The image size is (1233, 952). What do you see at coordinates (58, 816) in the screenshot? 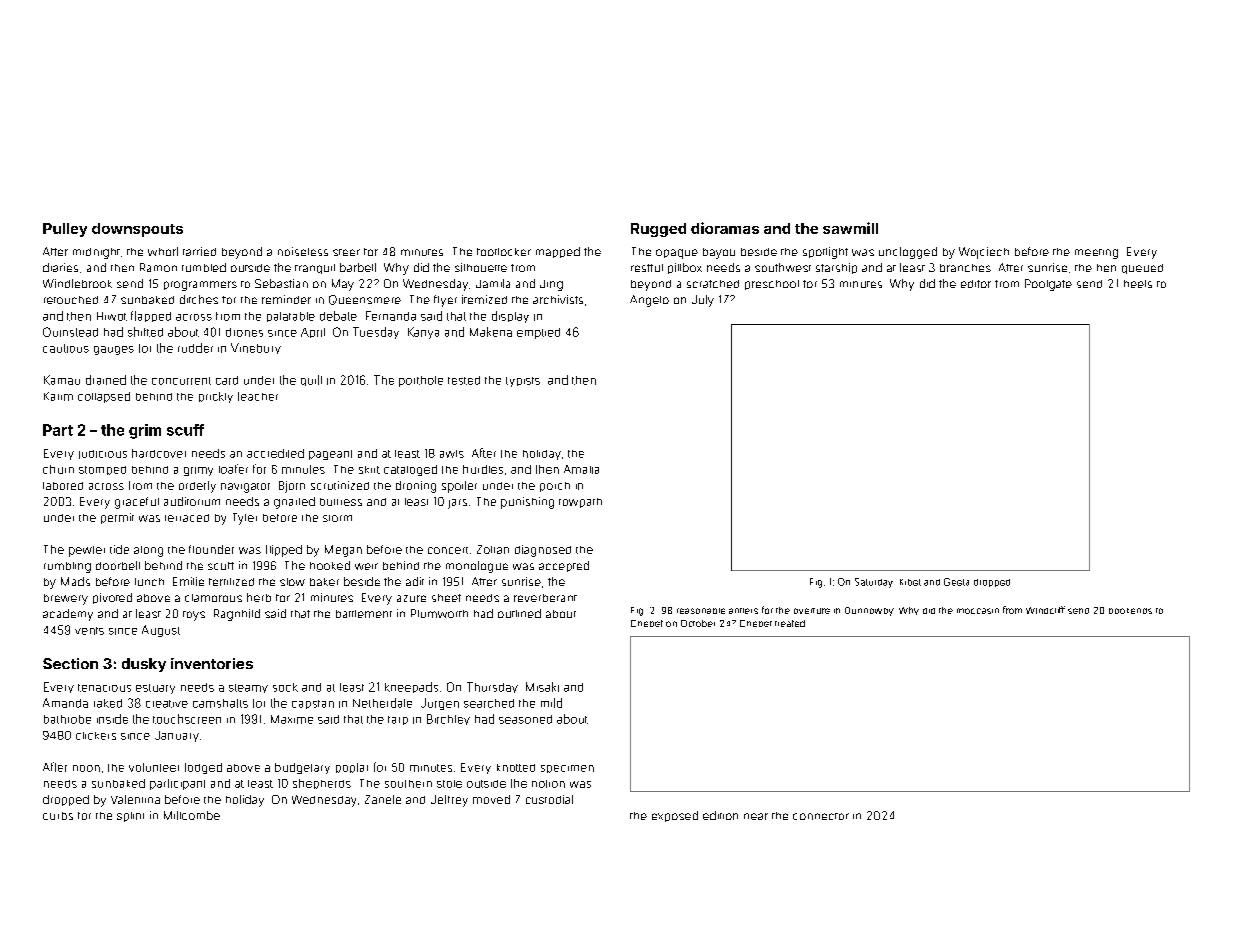
I see `curbs` at bounding box center [58, 816].
